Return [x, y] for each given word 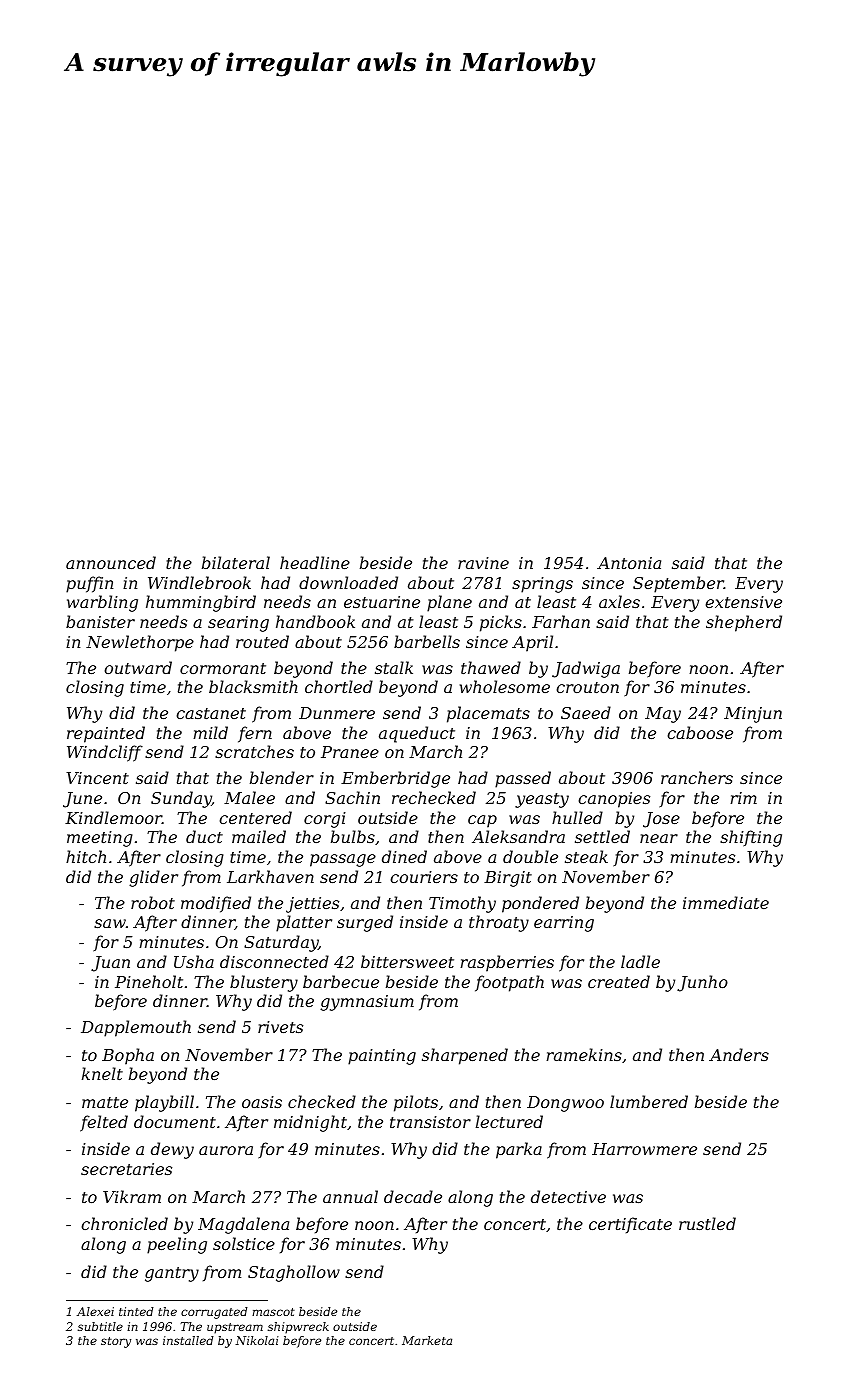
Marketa [427, 1340]
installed [188, 1340]
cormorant [223, 668]
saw [110, 923]
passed [523, 779]
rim [743, 798]
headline [315, 562]
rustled [707, 1223]
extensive [743, 602]
